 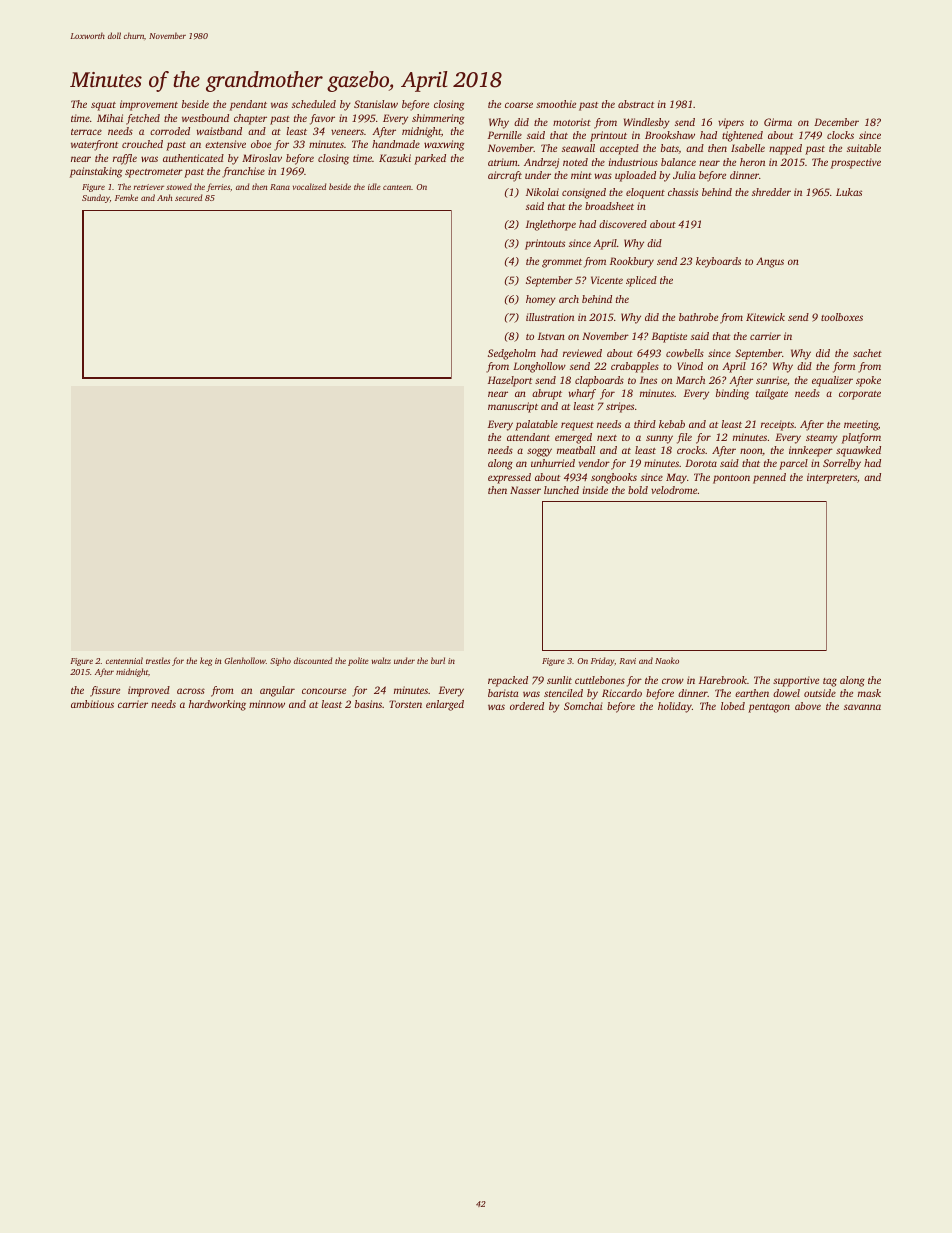 I want to click on velodrome, so click(x=674, y=490).
